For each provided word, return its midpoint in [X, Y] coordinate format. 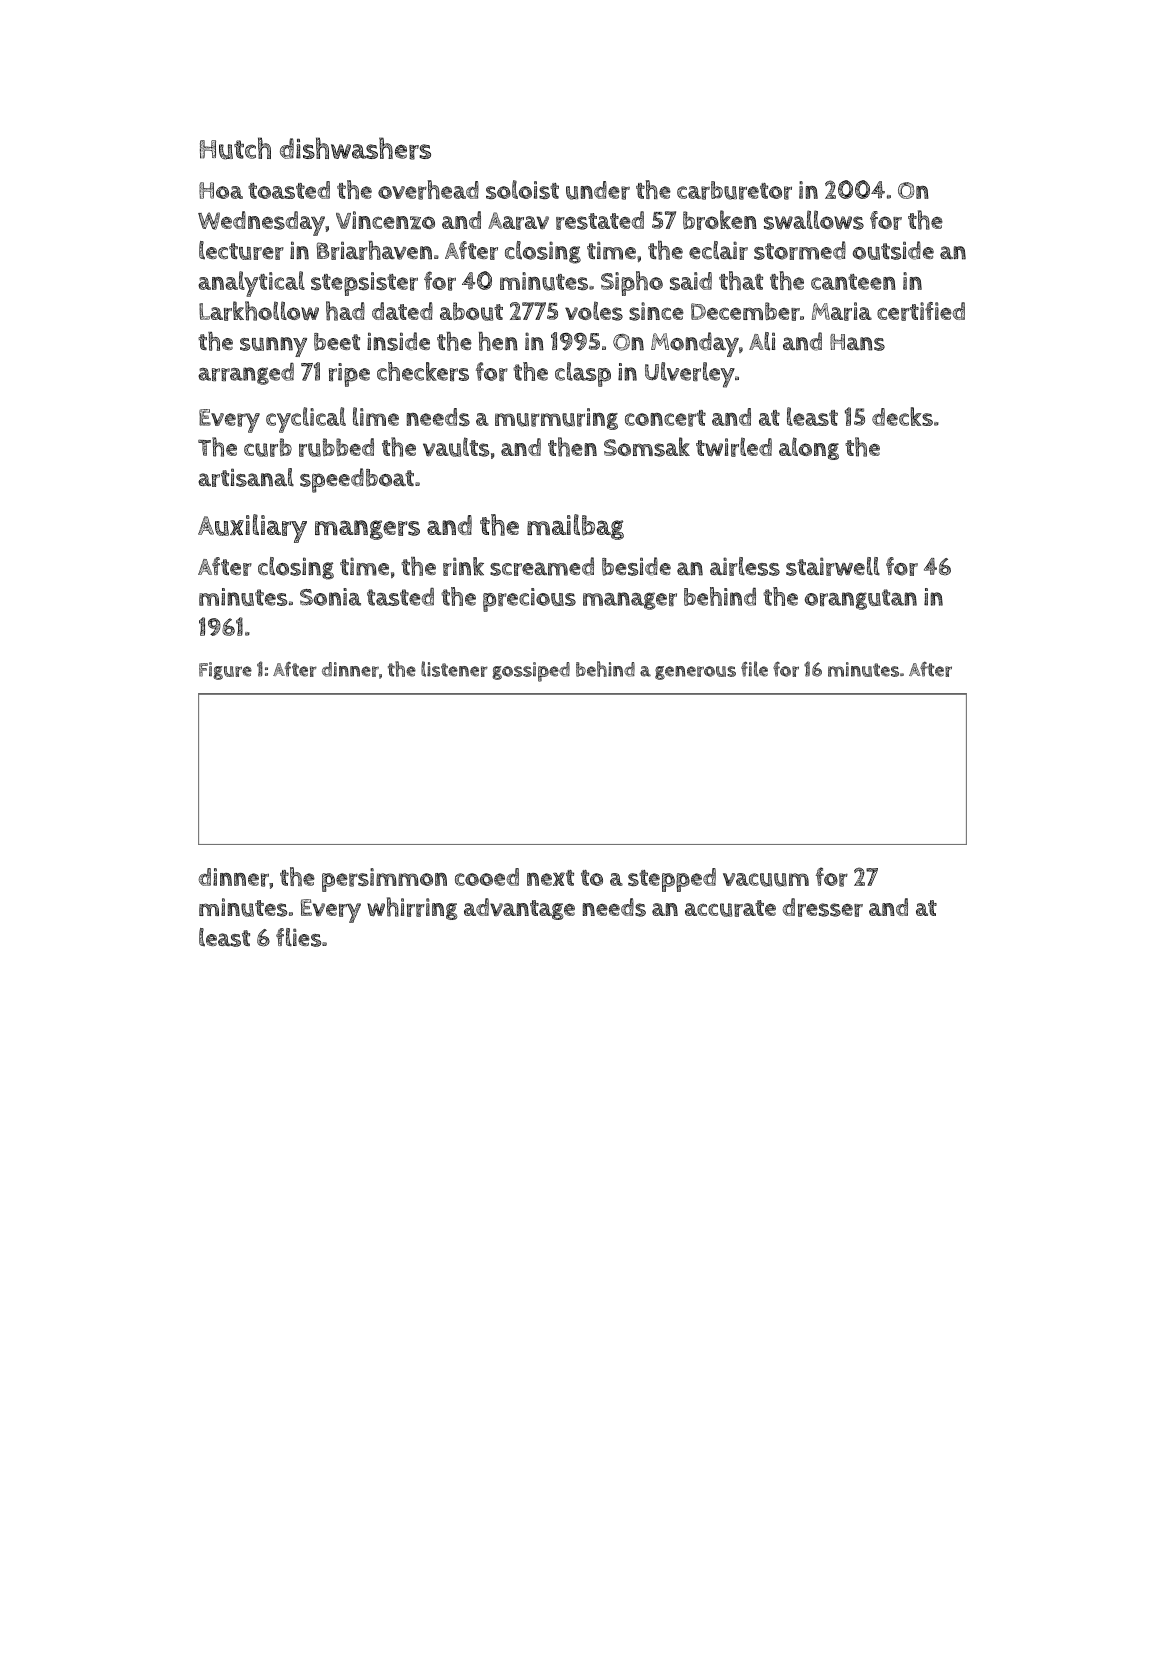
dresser [823, 907]
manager [630, 601]
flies [298, 937]
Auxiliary [252, 528]
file [754, 669]
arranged [246, 374]
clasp [583, 374]
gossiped [531, 672]
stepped [672, 880]
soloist [522, 189]
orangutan [861, 599]
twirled [734, 447]
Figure [225, 671]
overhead [428, 190]
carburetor [734, 190]
